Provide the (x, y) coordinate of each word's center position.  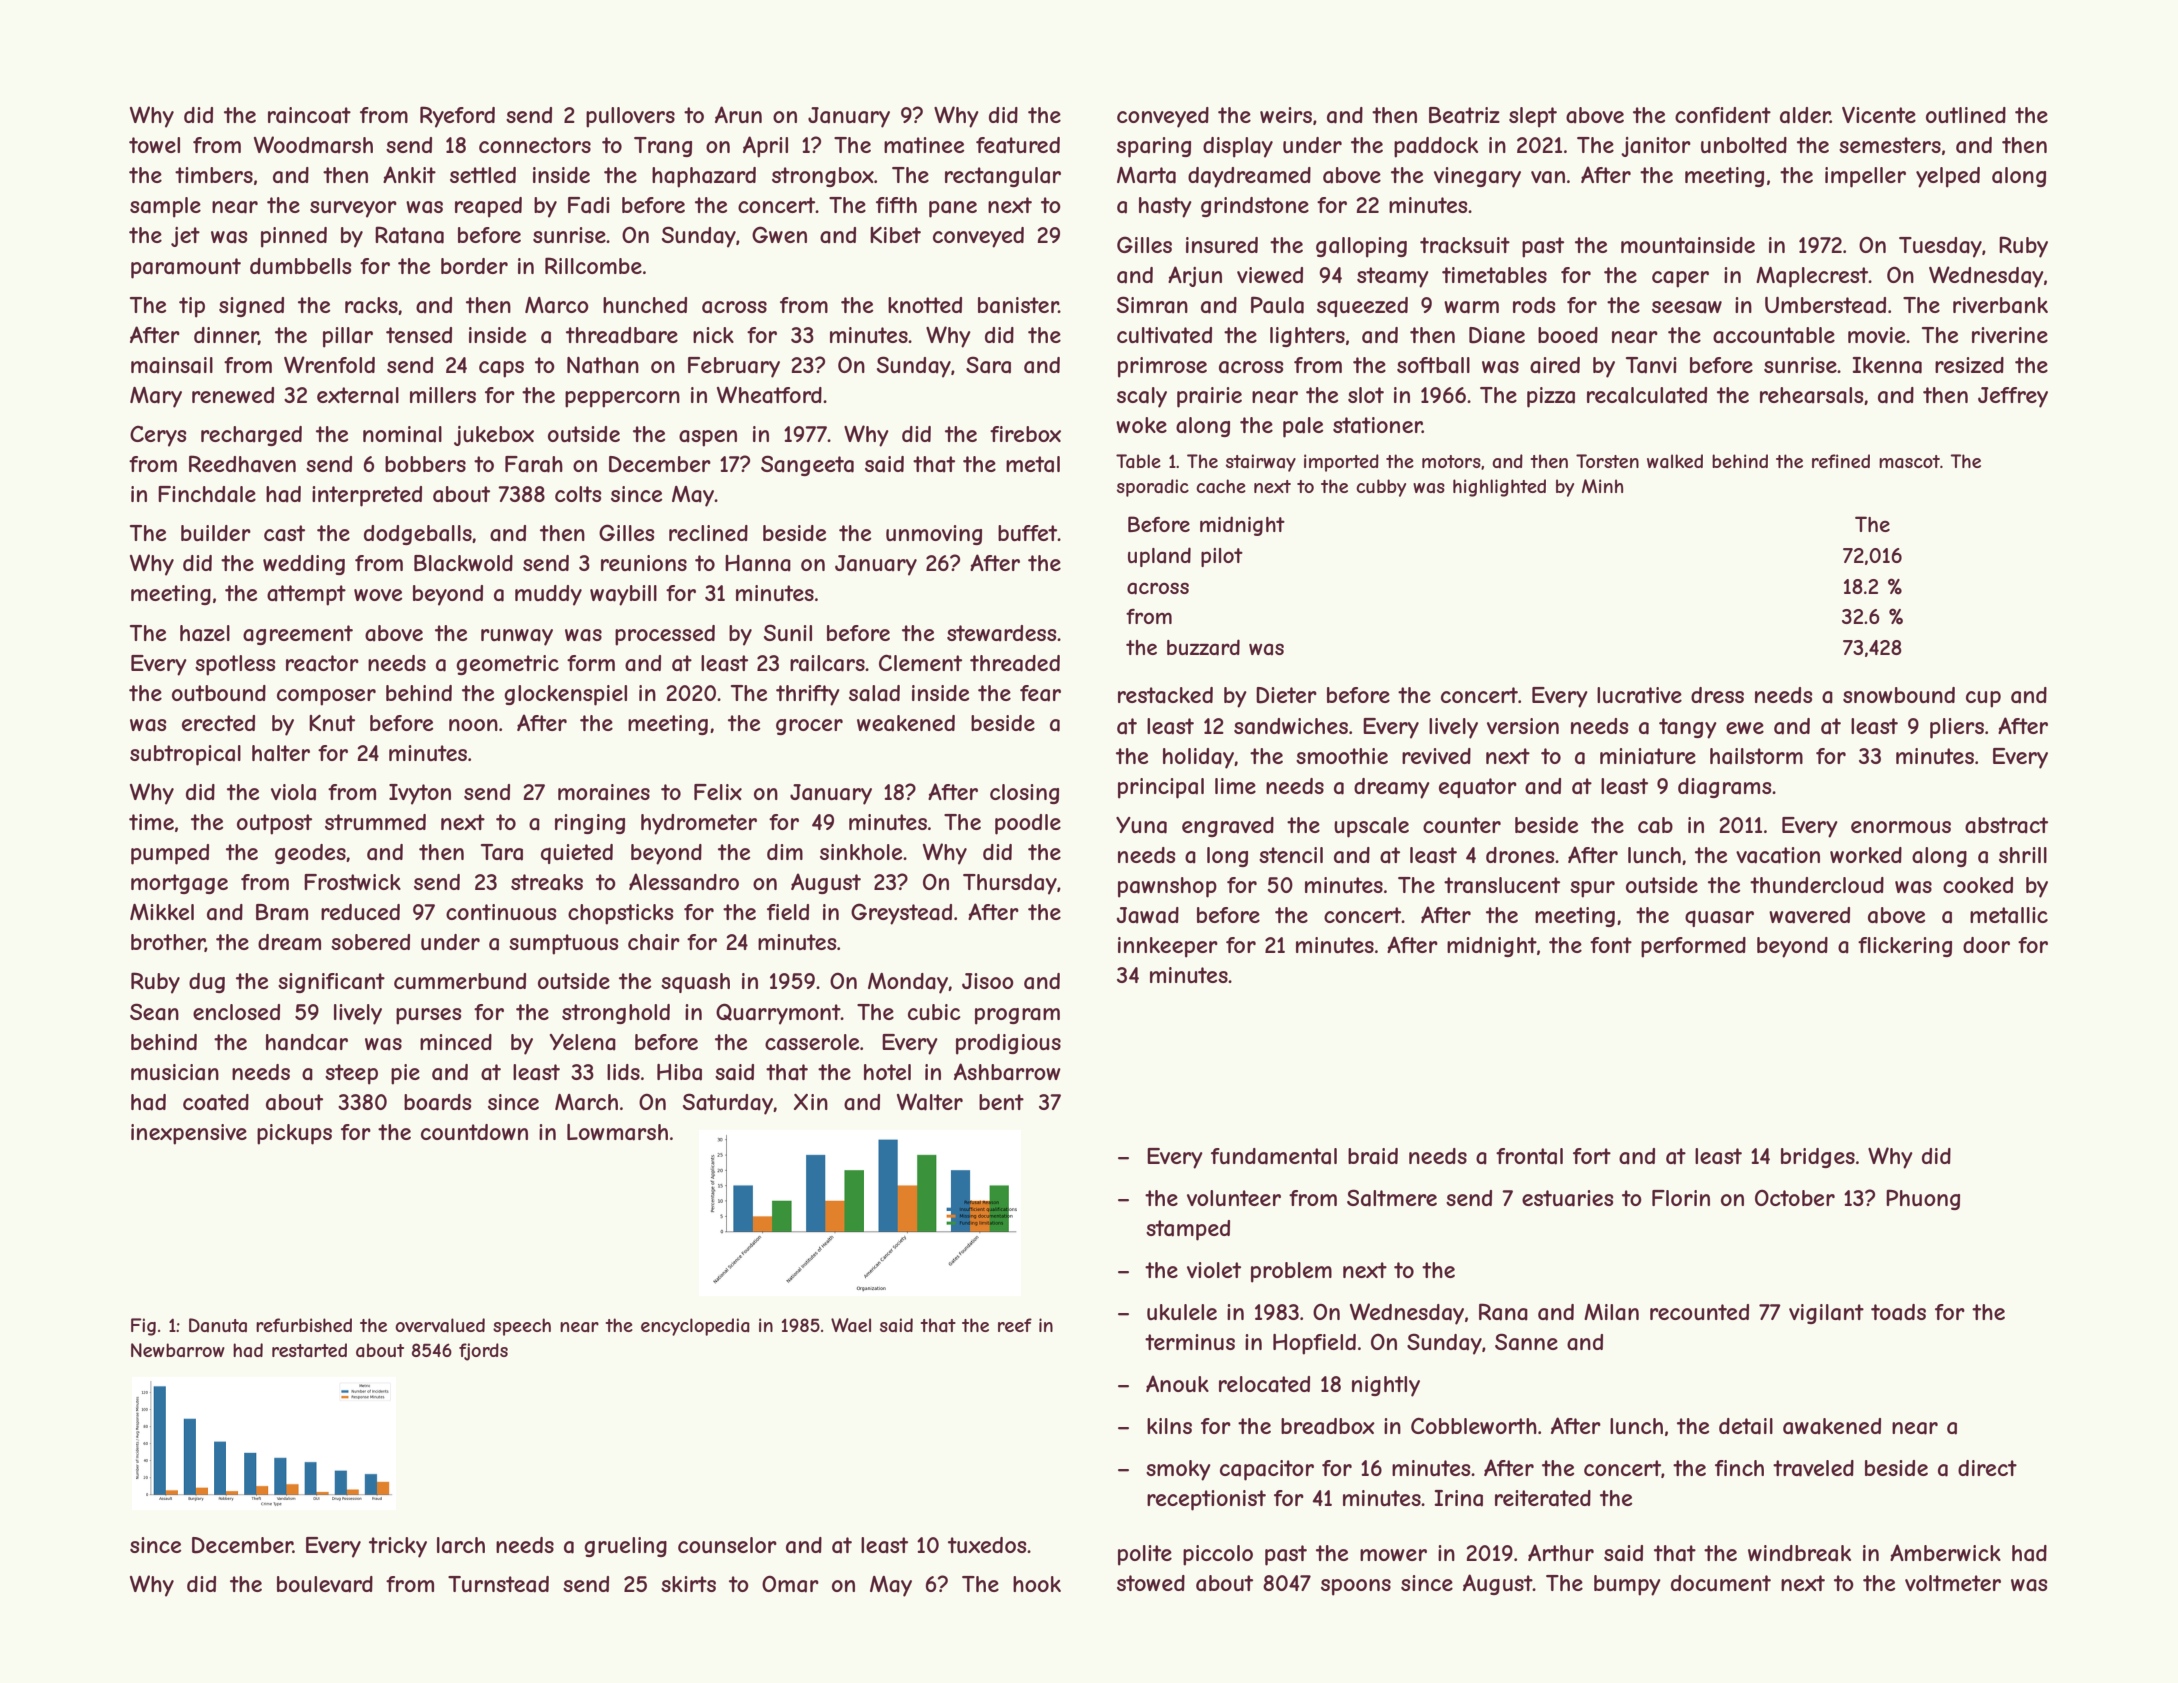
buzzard (1203, 647)
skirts (688, 1584)
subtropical (185, 755)
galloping (1361, 247)
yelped (1948, 177)
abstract (2006, 825)
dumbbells (300, 266)
